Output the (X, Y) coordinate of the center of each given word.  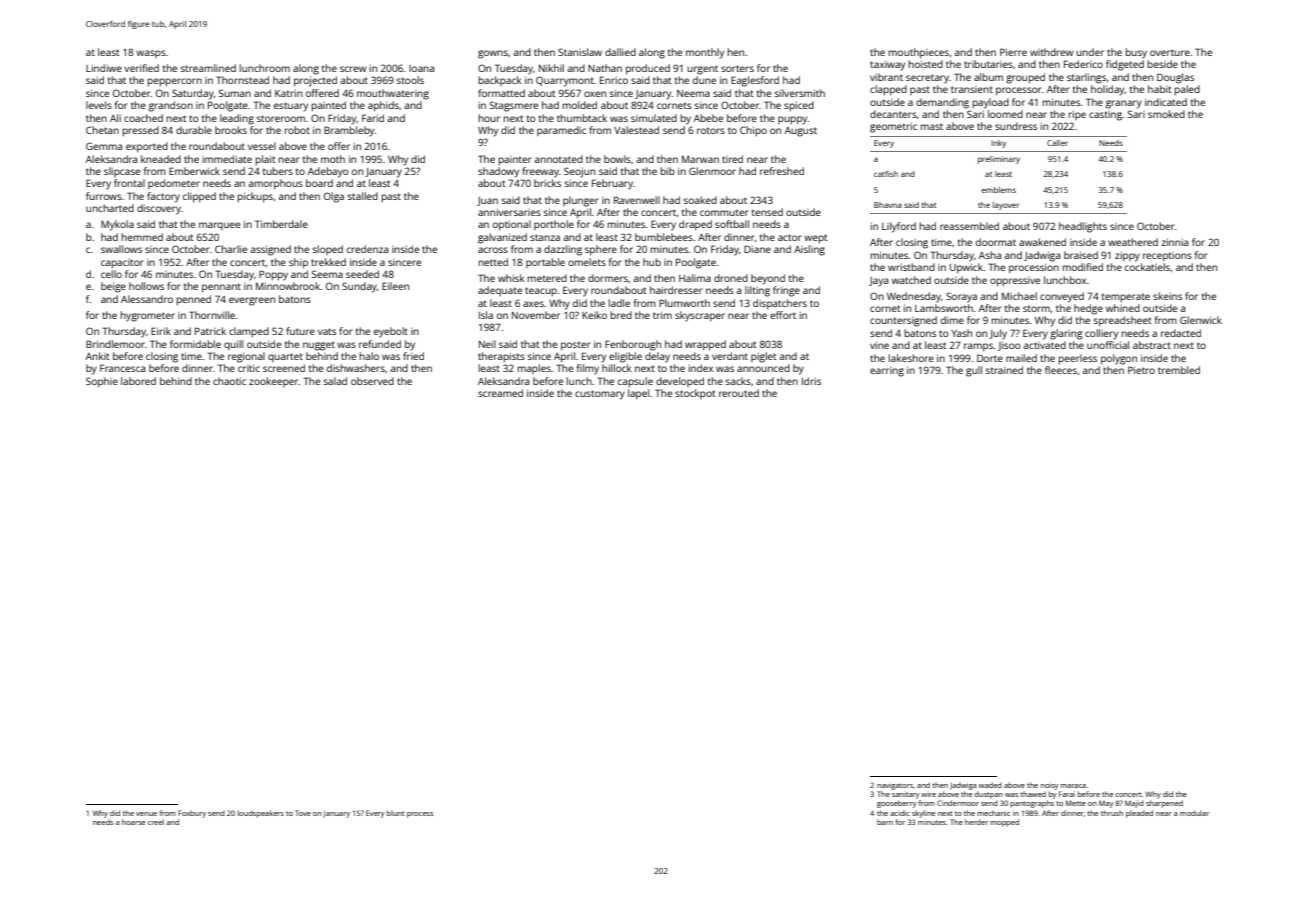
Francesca (122, 368)
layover (1006, 206)
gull (974, 371)
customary (600, 395)
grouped (1025, 78)
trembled (1179, 370)
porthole (554, 225)
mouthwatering (393, 94)
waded (990, 785)
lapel (638, 394)
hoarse (133, 822)
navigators (895, 786)
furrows (104, 196)
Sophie (102, 382)
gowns (493, 54)
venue (146, 814)
